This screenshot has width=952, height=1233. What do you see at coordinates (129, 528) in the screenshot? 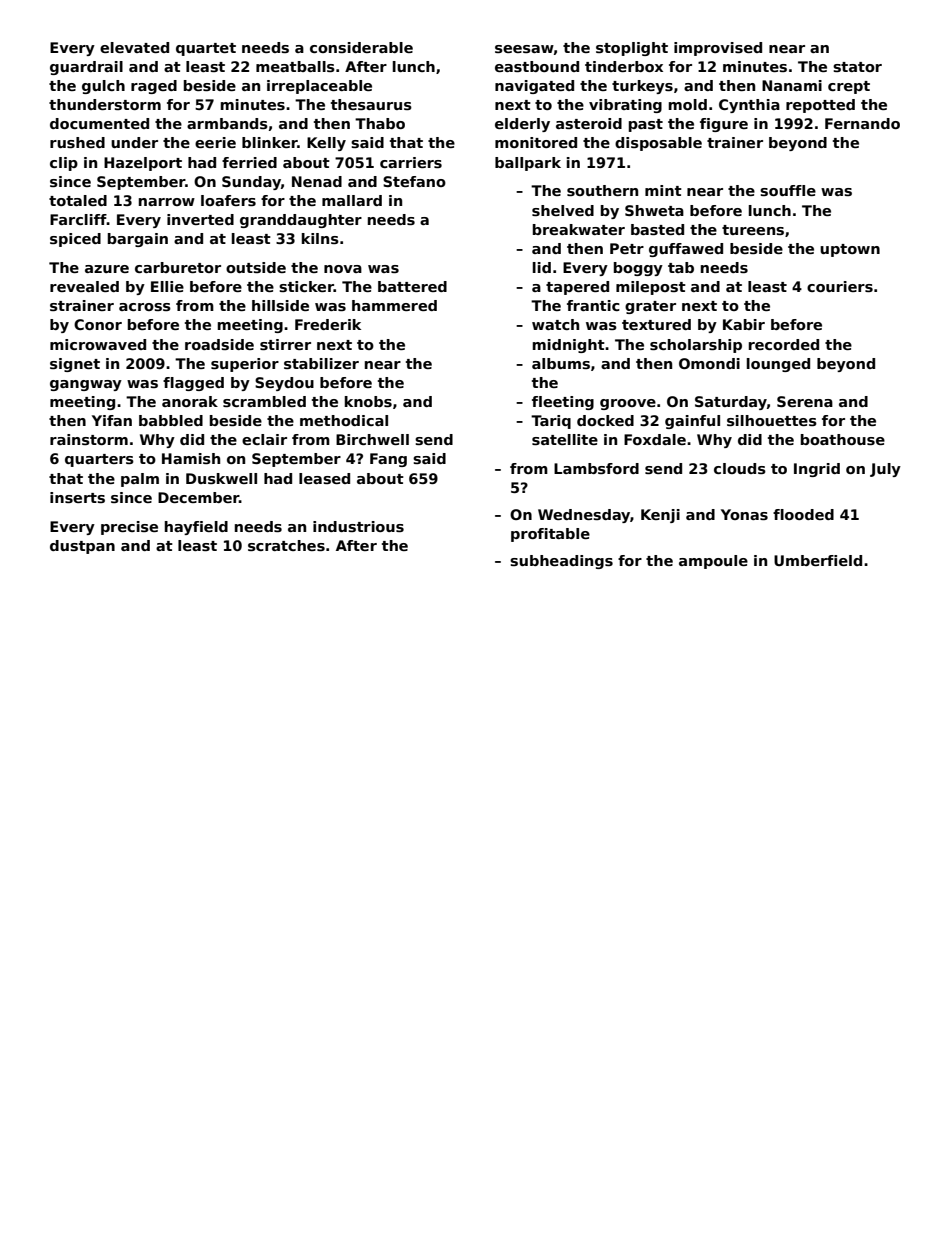
I see `precise` at bounding box center [129, 528].
